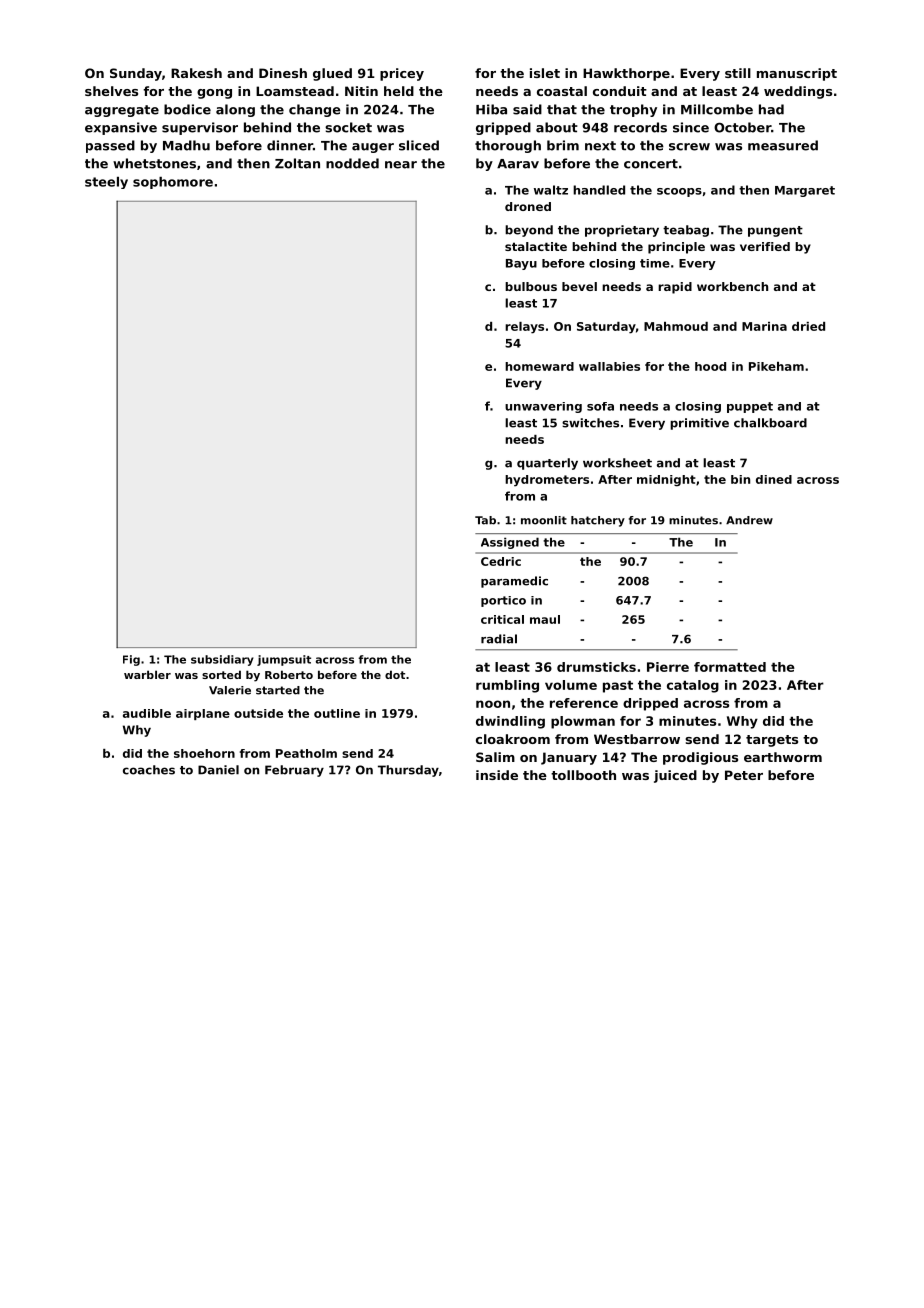 This screenshot has height=1308, width=924. What do you see at coordinates (770, 423) in the screenshot?
I see `chalkboard` at bounding box center [770, 423].
